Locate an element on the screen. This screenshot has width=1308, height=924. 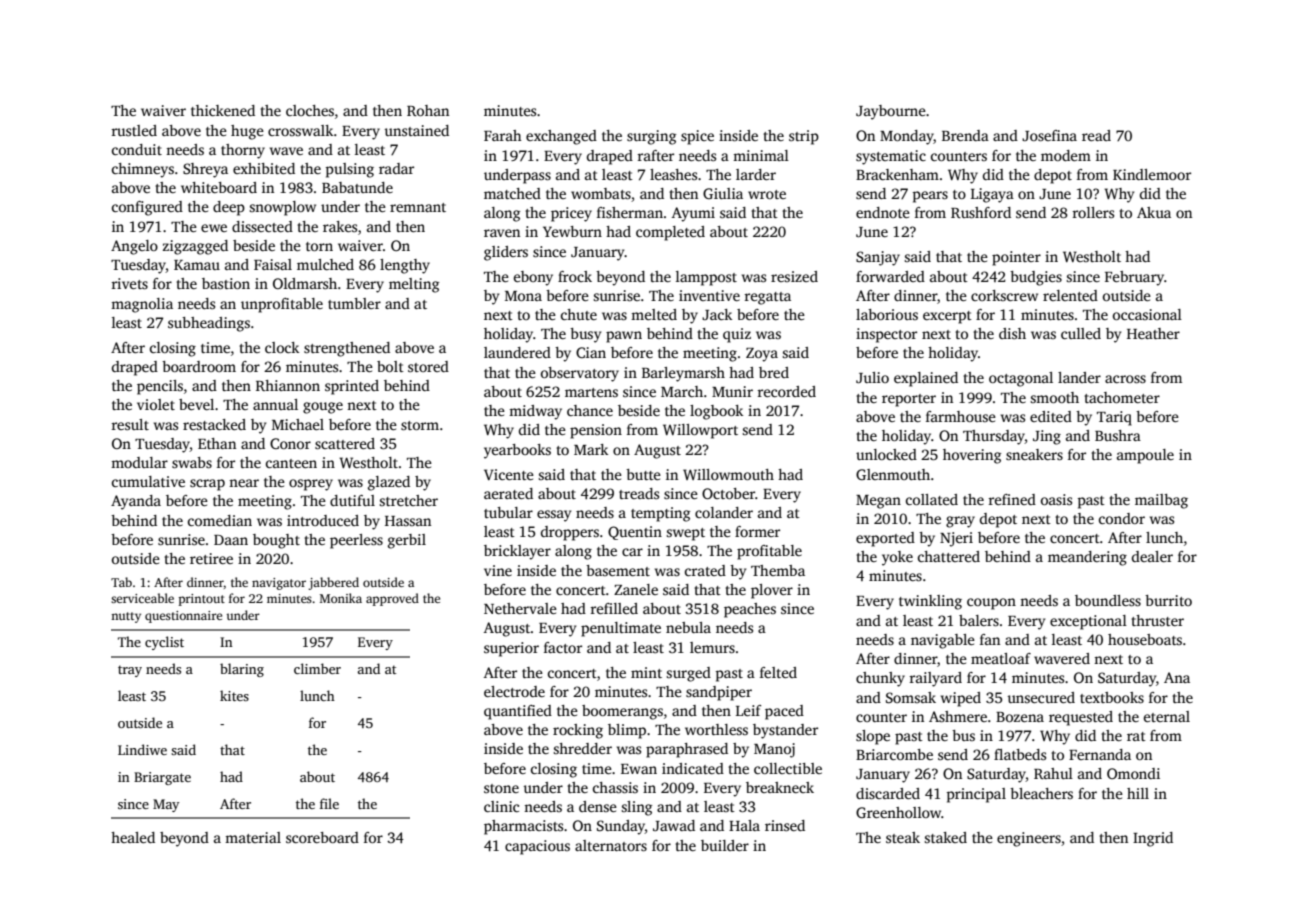
raven is located at coordinates (502, 233).
